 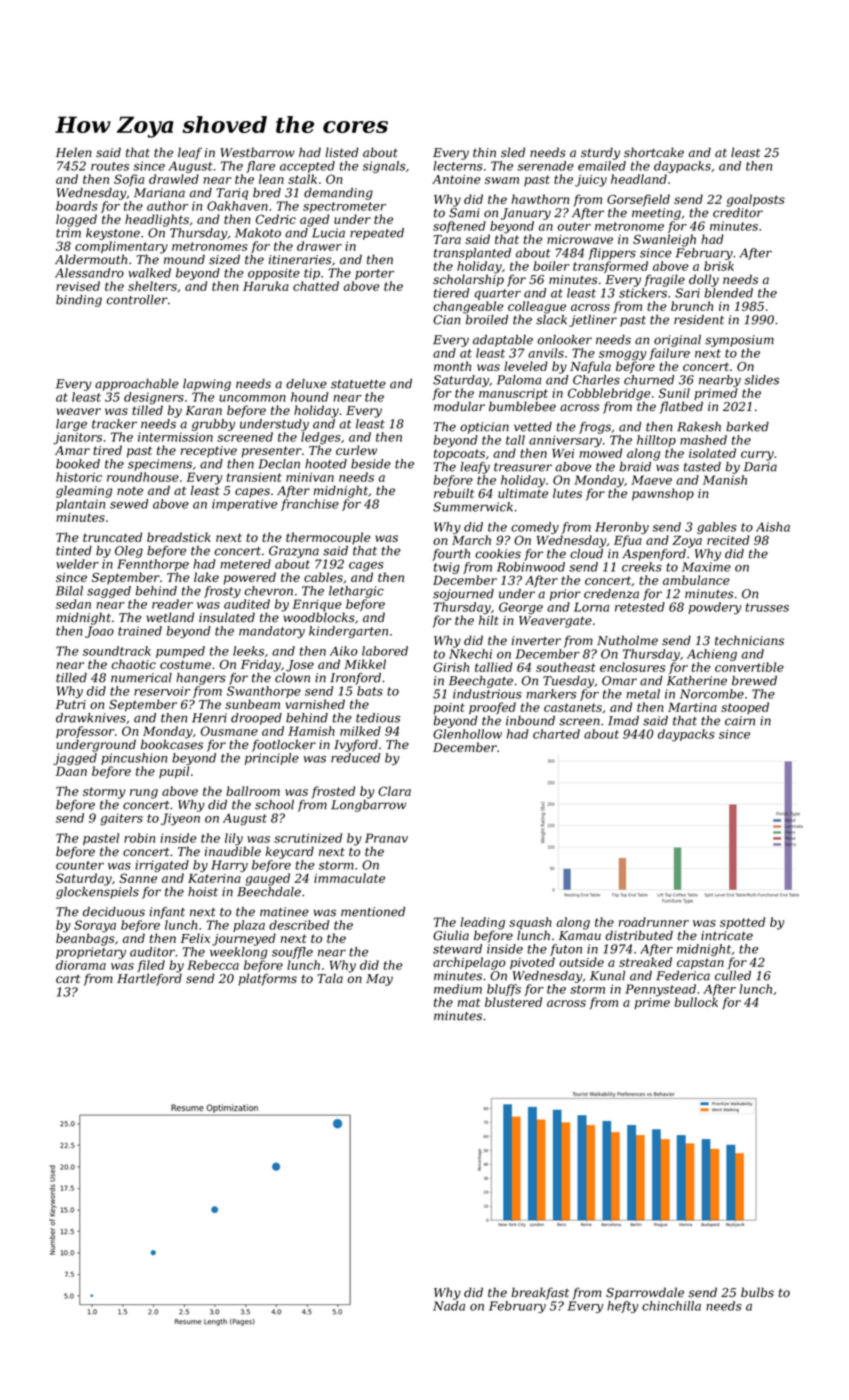 What do you see at coordinates (386, 838) in the page?
I see `Pranav` at bounding box center [386, 838].
